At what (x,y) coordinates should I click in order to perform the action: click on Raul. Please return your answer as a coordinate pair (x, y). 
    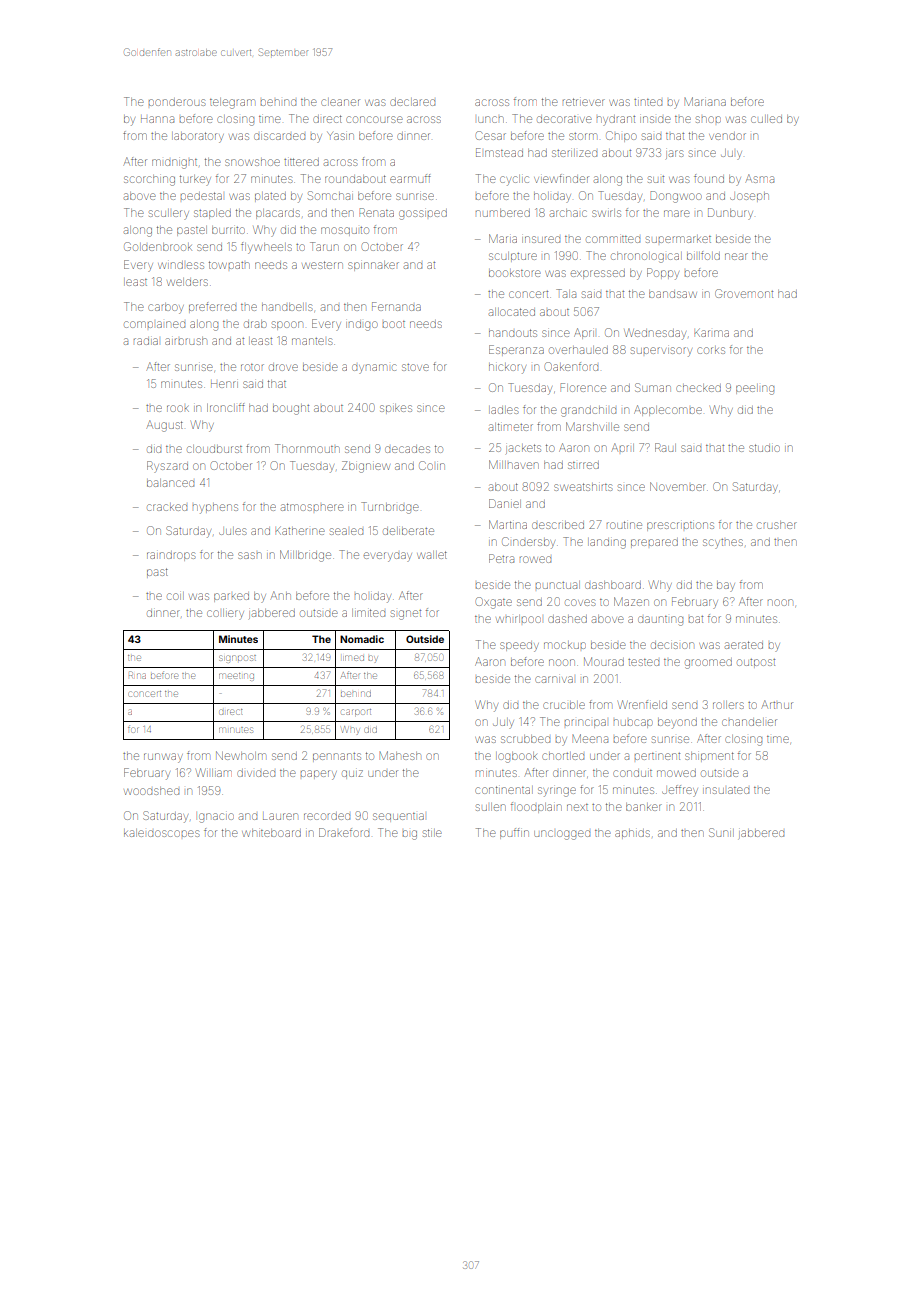
    Looking at the image, I should click on (665, 447).
